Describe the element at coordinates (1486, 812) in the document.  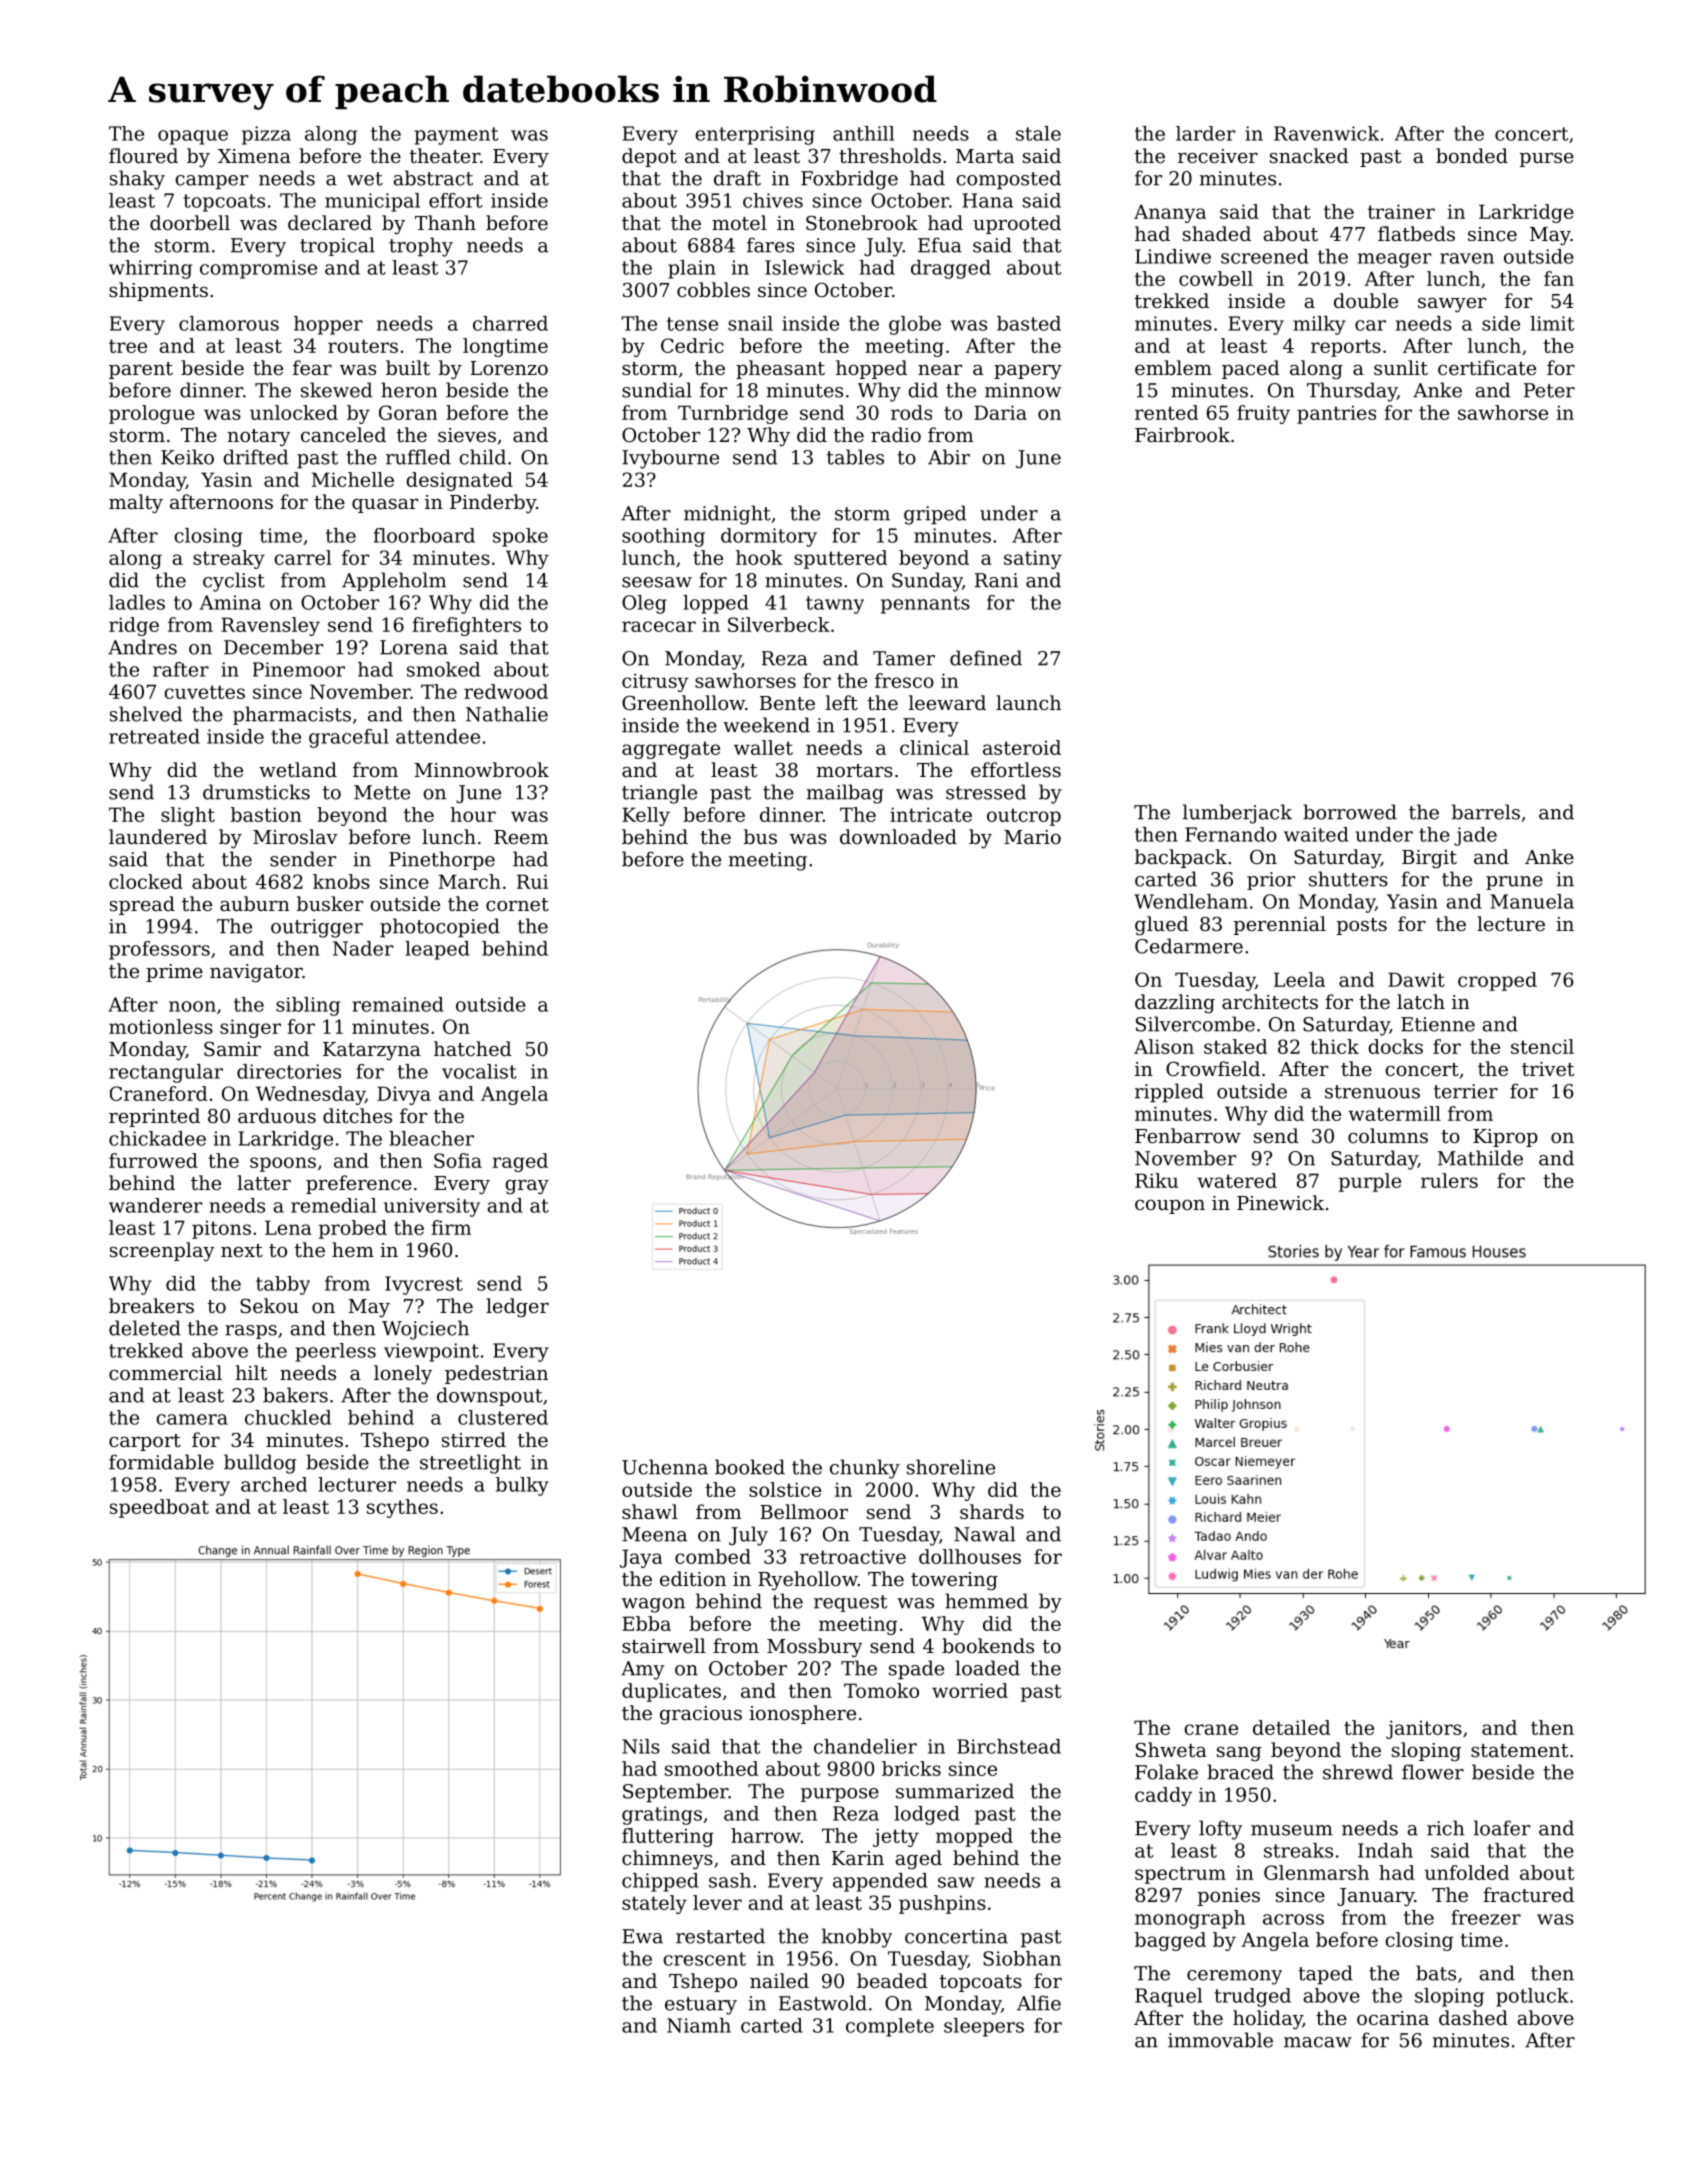
I see `barrels` at that location.
